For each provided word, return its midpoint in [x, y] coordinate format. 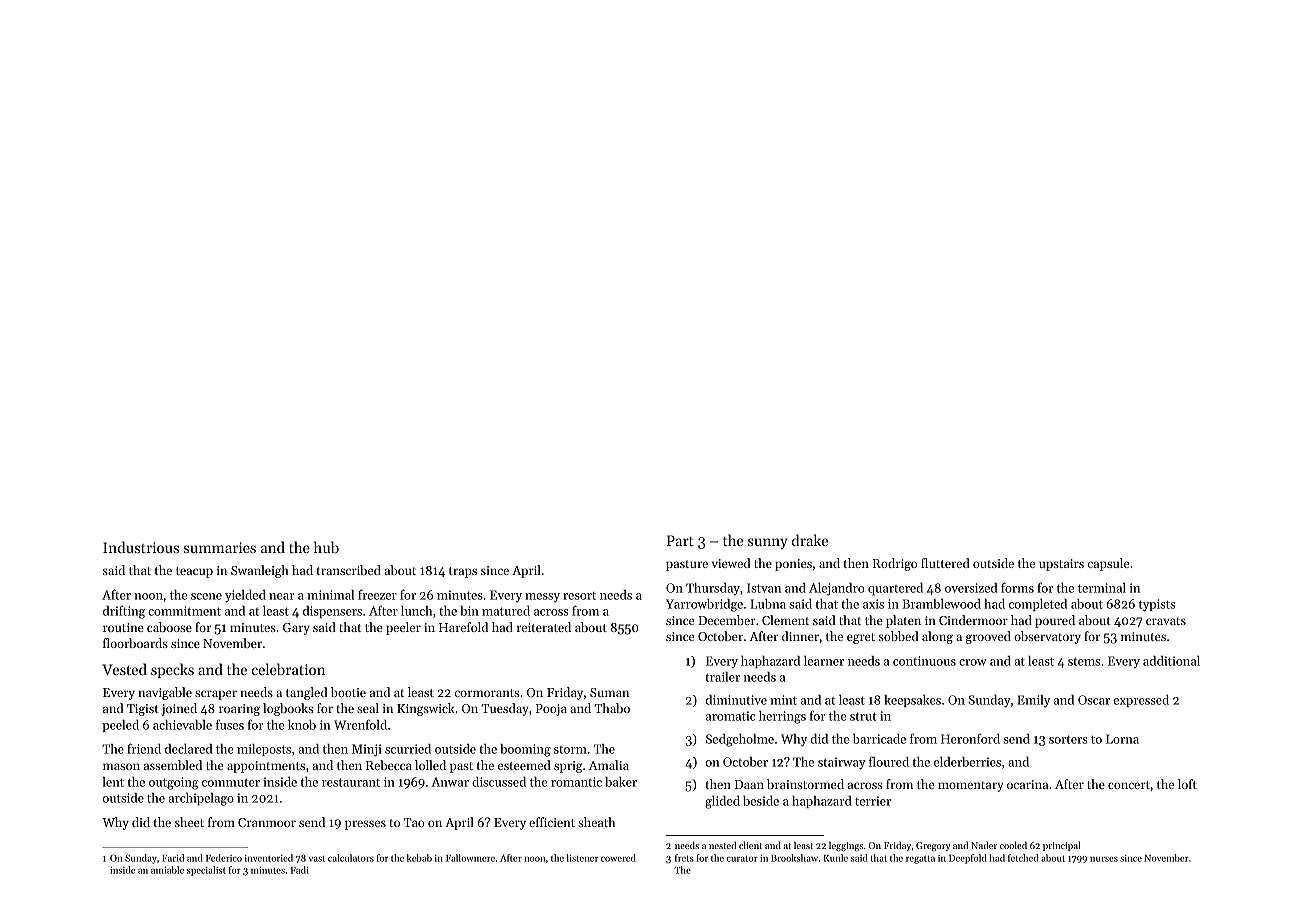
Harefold [463, 627]
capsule [1108, 564]
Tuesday [505, 709]
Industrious [141, 547]
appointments [266, 767]
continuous [924, 661]
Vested [124, 669]
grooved [988, 637]
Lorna [1122, 739]
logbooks [288, 709]
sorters [1068, 739]
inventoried [269, 858]
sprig [568, 767]
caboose [169, 627]
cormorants [487, 693]
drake [810, 540]
